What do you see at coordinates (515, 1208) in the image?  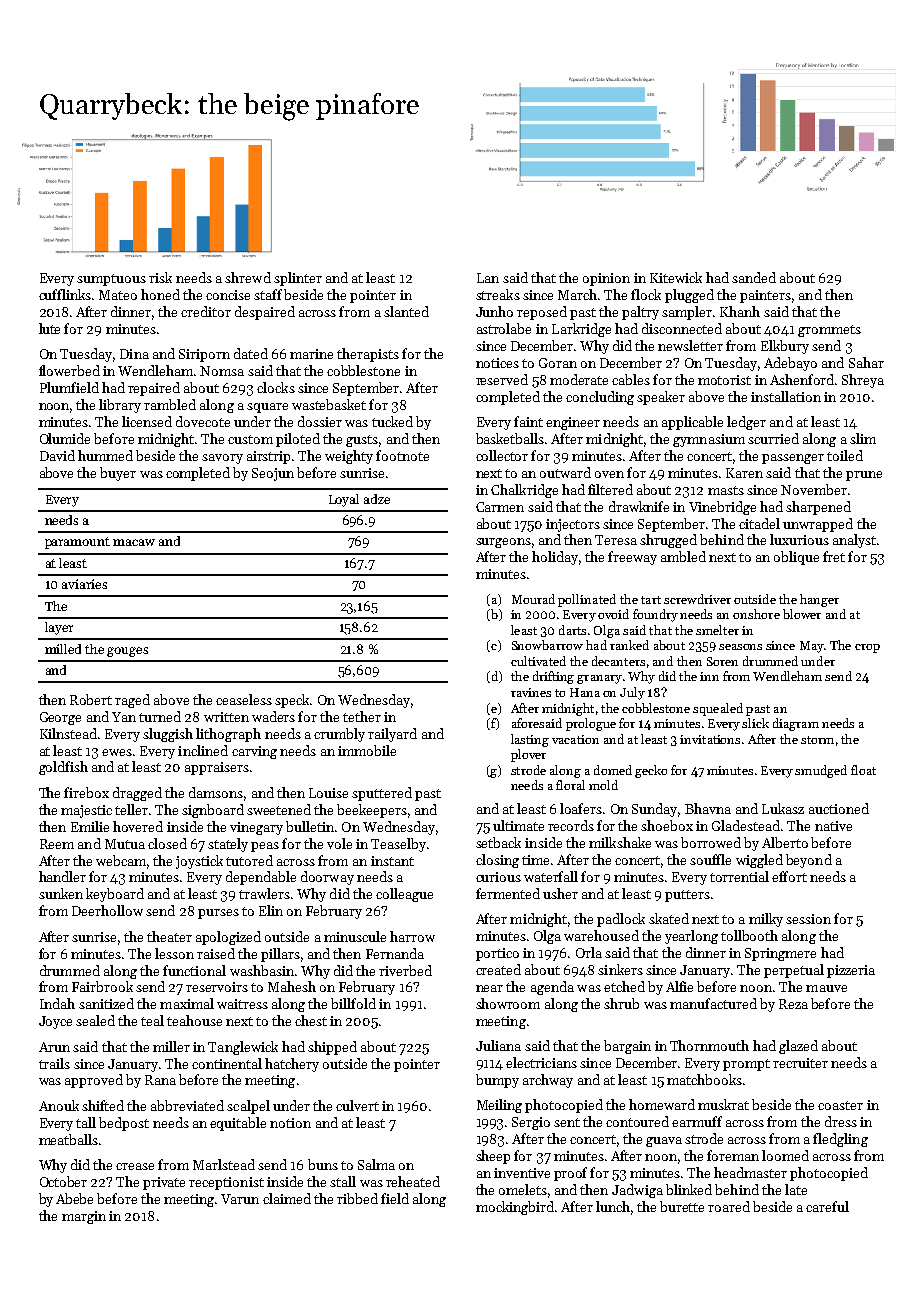 I see `mockingbird` at bounding box center [515, 1208].
